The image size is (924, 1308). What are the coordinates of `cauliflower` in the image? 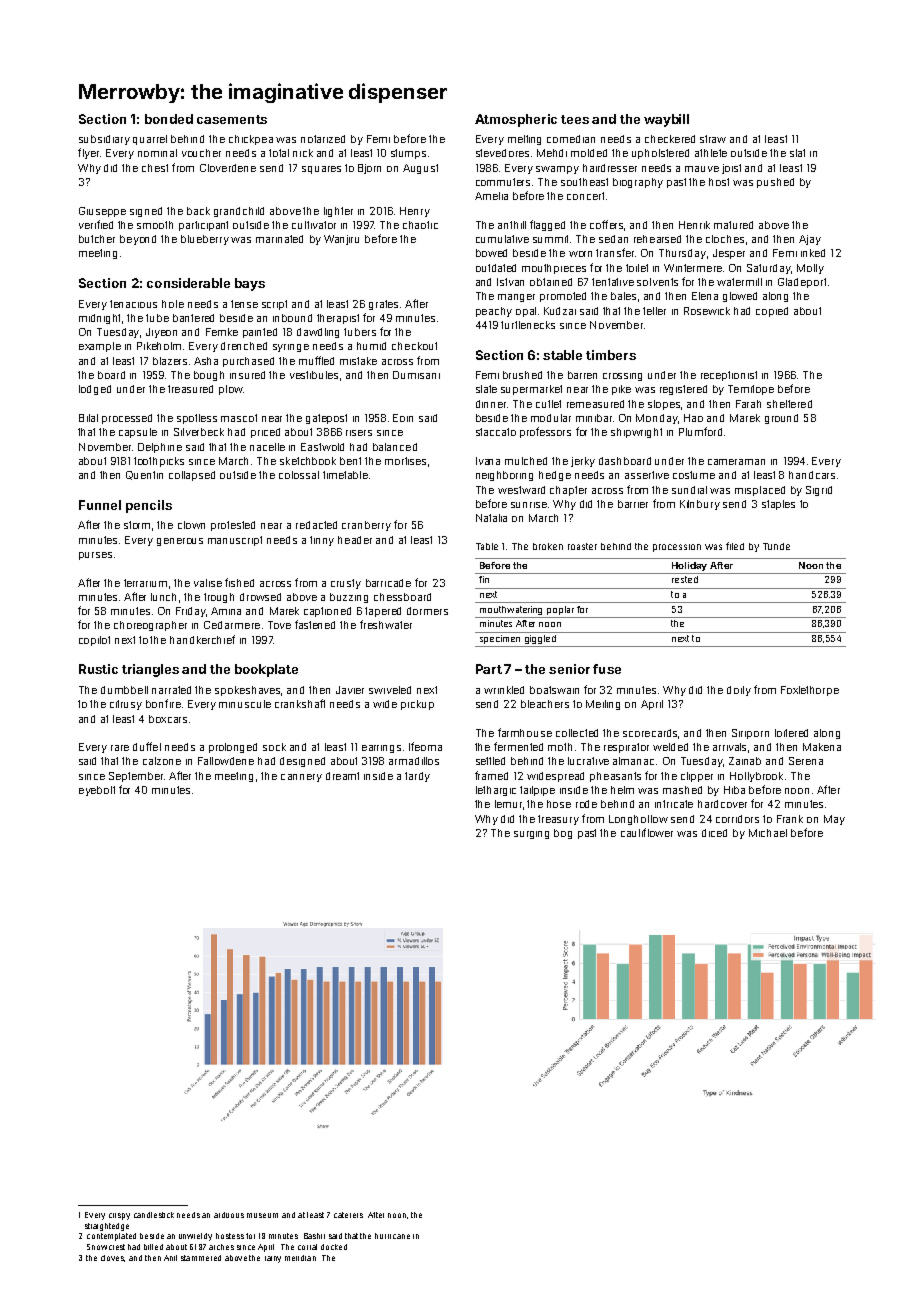 It's located at (647, 832).
